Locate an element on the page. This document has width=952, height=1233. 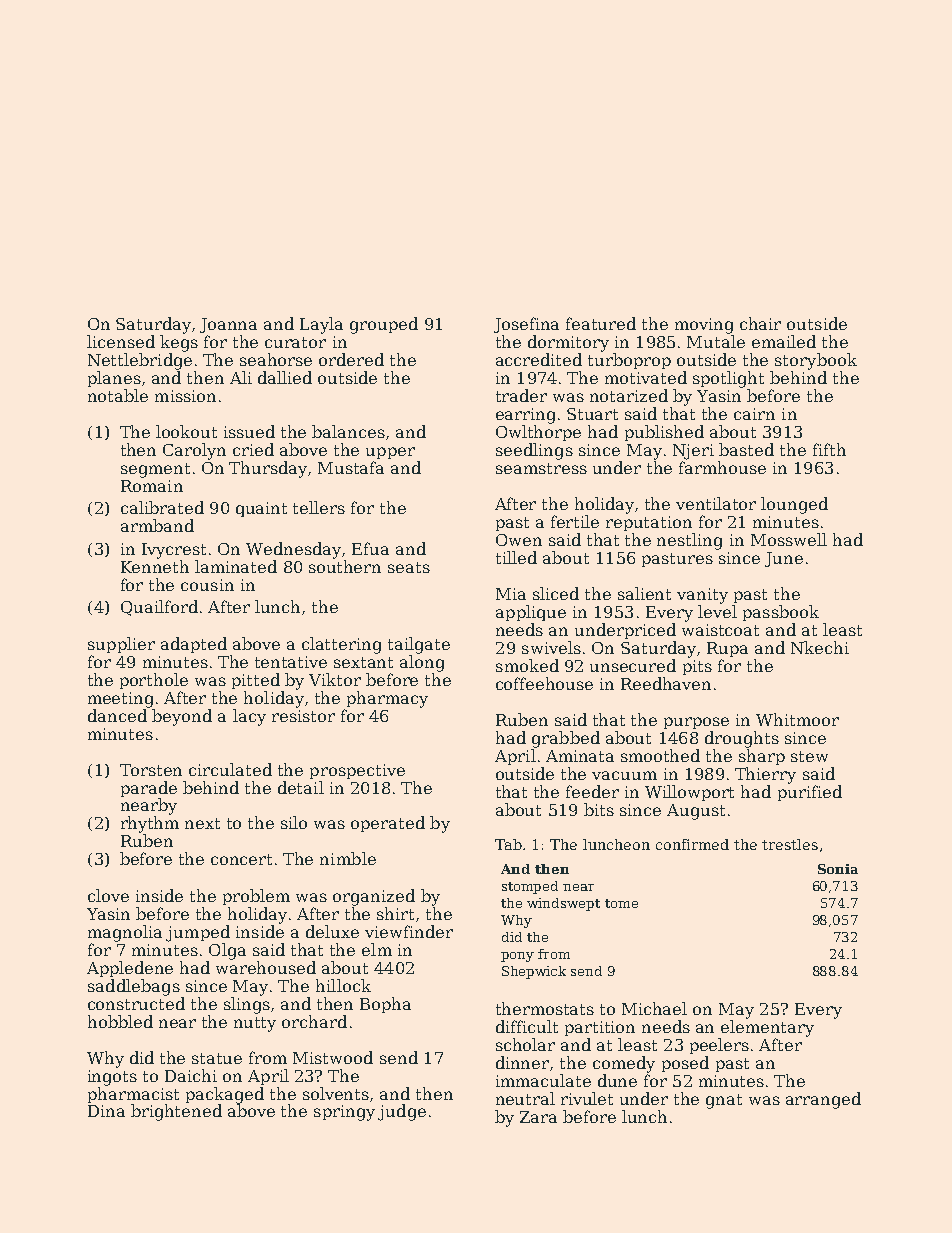
brightened is located at coordinates (176, 1112).
